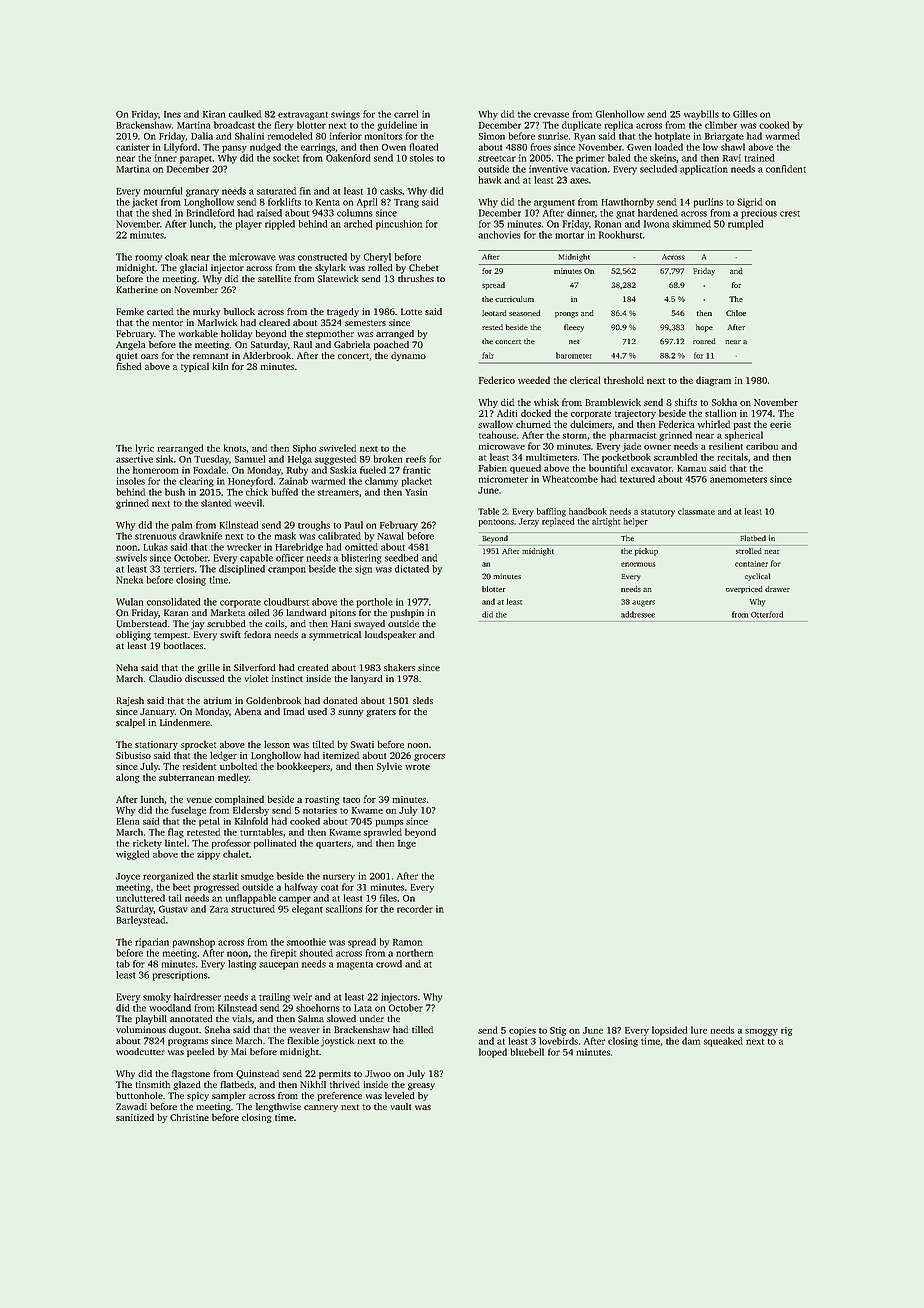 Image resolution: width=924 pixels, height=1308 pixels. Describe the element at coordinates (638, 614) in the page. I see `addressee` at that location.
